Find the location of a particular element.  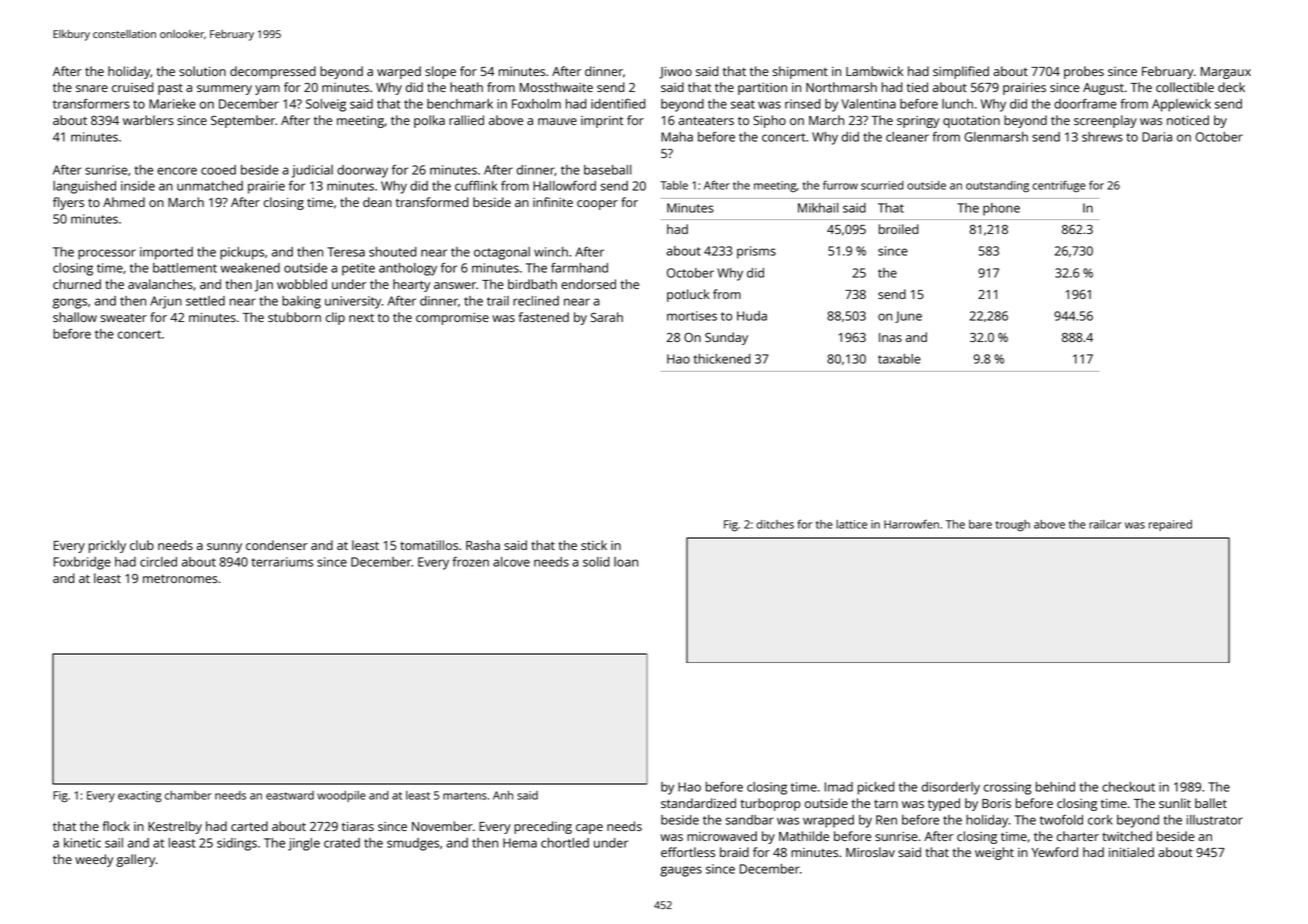

behind is located at coordinates (1055, 787).
